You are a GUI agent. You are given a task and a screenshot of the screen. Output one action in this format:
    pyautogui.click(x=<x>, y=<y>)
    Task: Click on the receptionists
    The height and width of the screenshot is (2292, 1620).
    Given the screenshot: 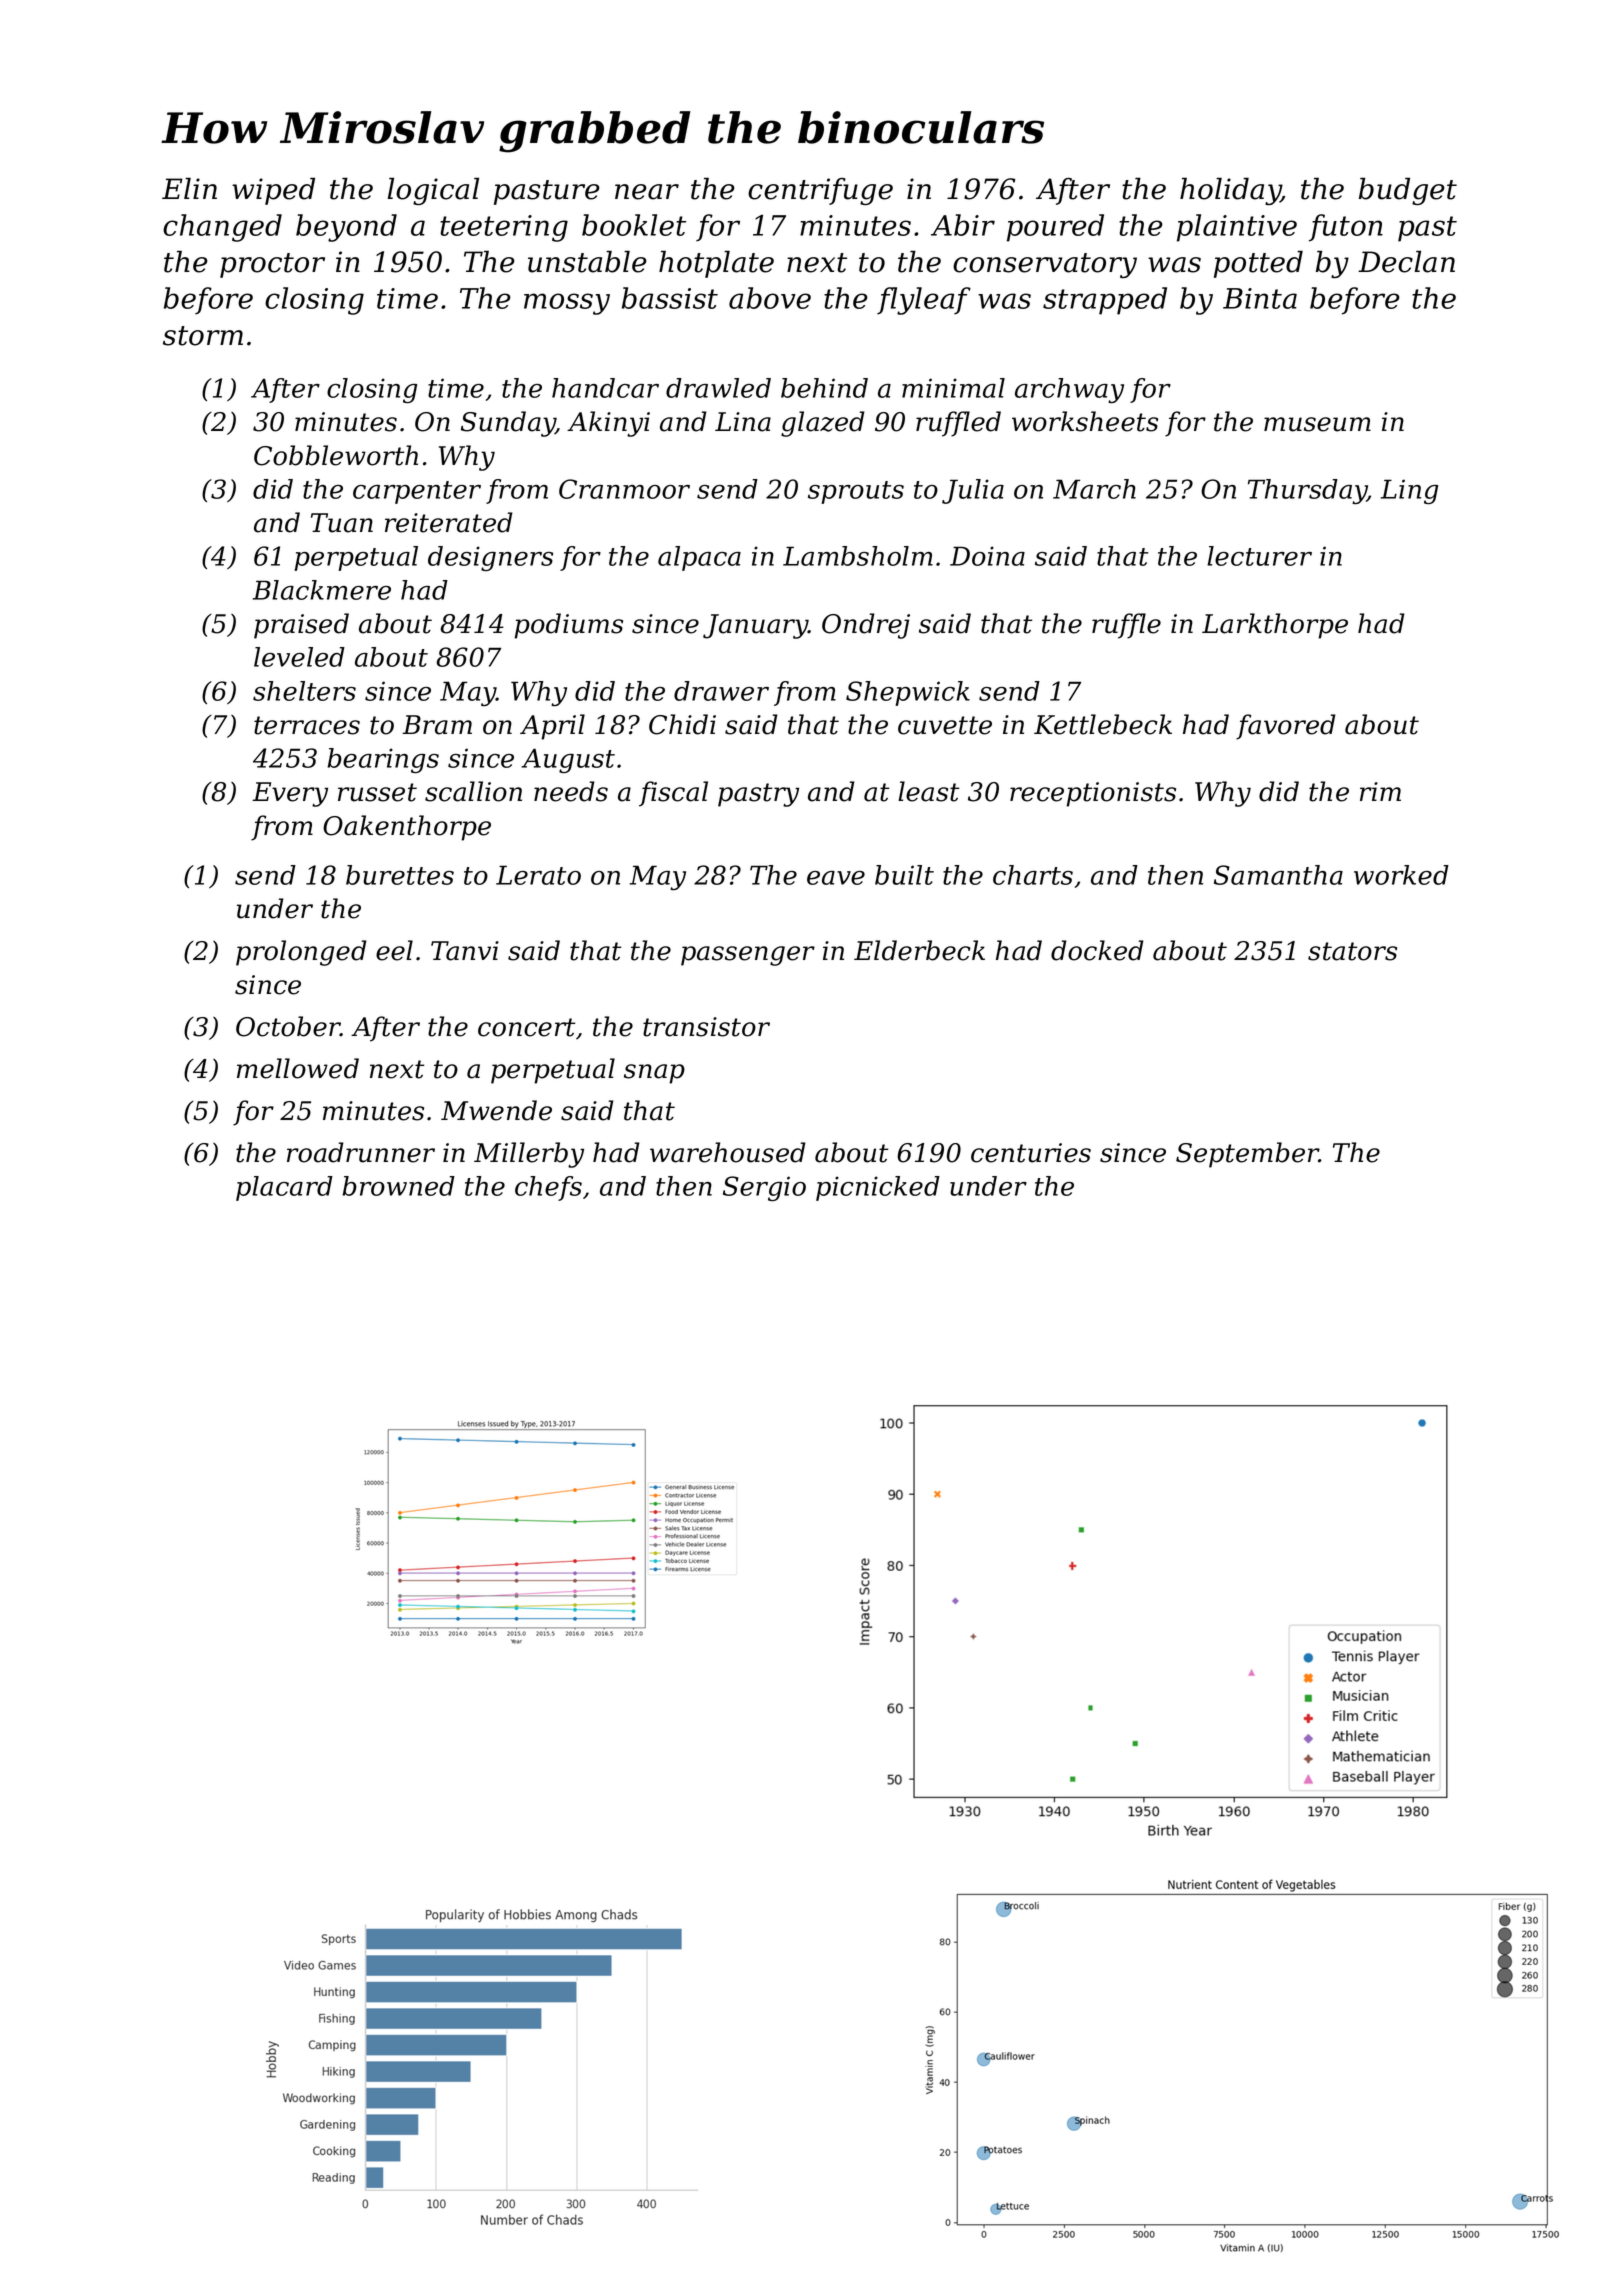 What is the action you would take?
    pyautogui.click(x=1093, y=794)
